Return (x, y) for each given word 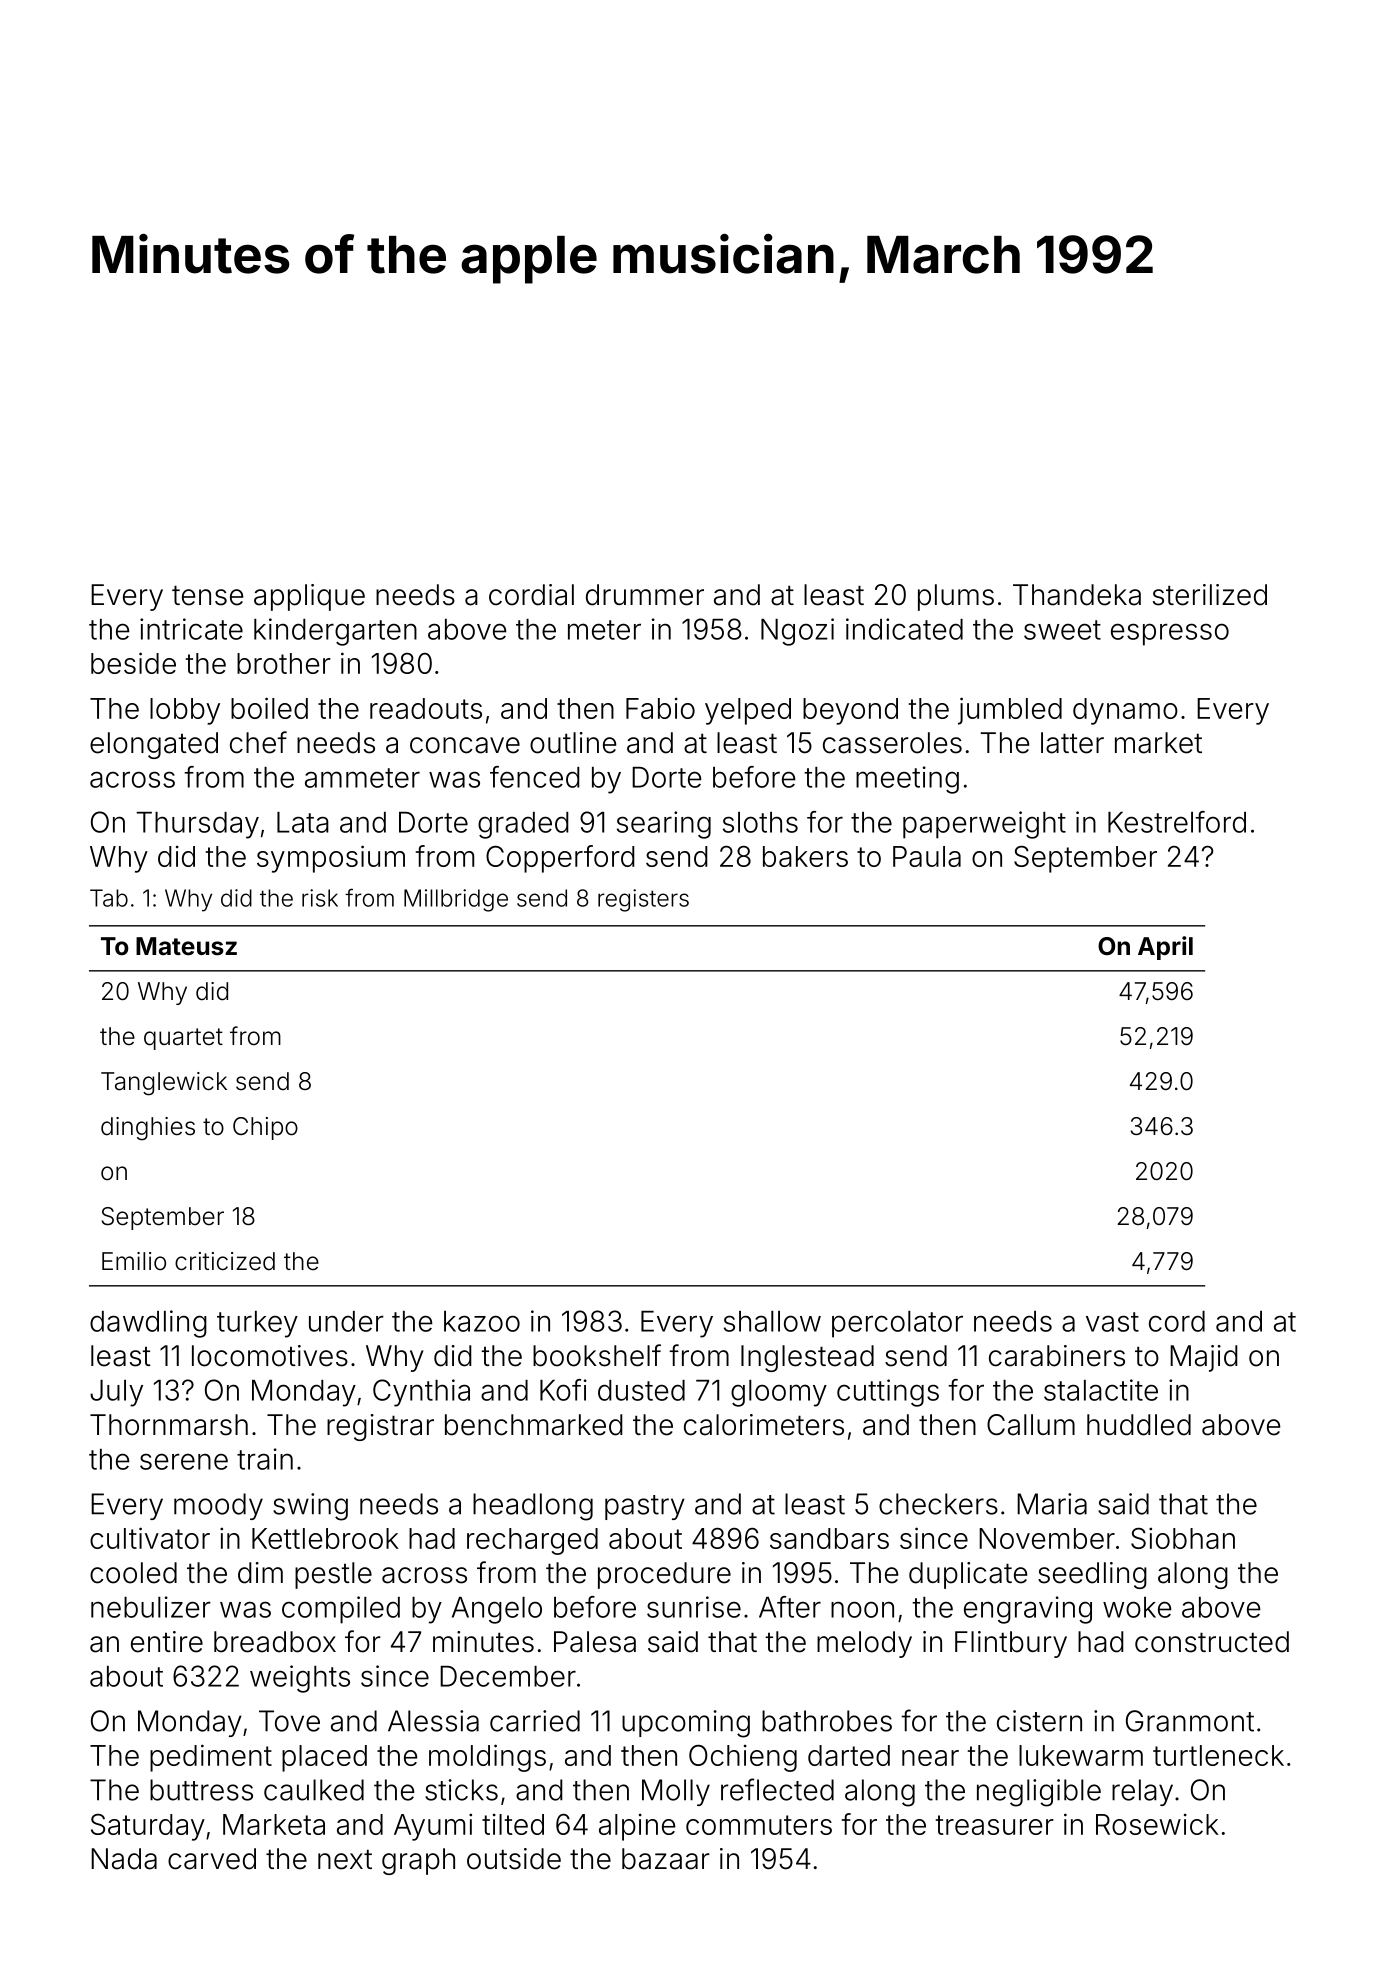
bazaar (666, 1859)
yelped (748, 711)
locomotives (270, 1356)
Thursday (197, 825)
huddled (1139, 1425)
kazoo (482, 1321)
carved (212, 1859)
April (1165, 948)
